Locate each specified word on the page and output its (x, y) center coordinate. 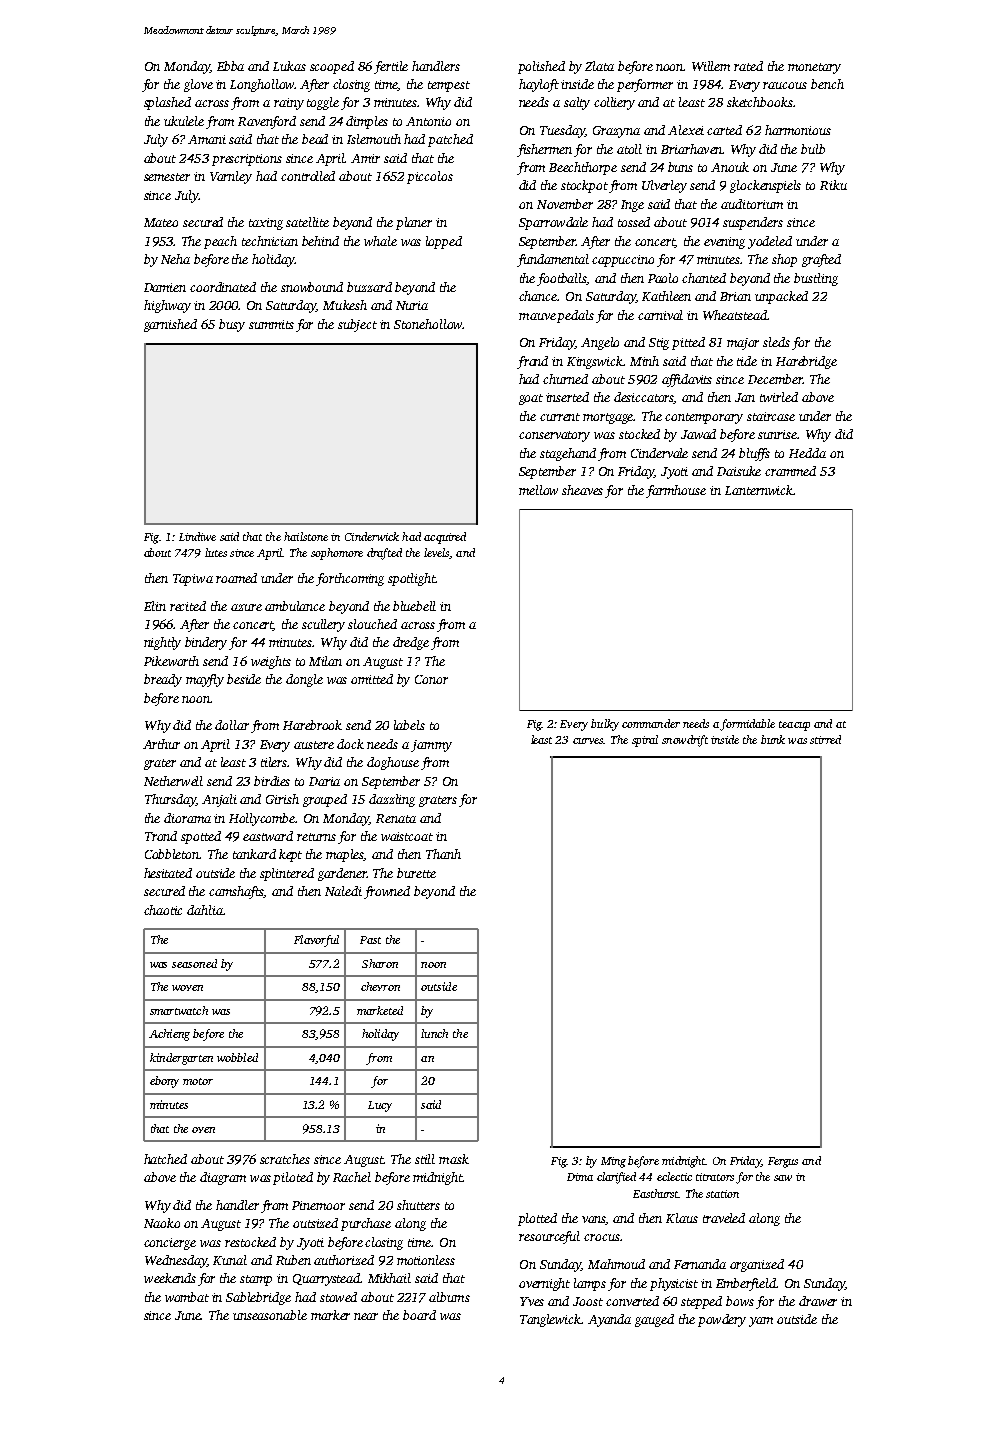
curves (588, 741)
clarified (616, 1178)
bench (827, 84)
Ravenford (267, 122)
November (565, 204)
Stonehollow (428, 324)
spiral (645, 741)
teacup (794, 726)
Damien (165, 287)
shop (784, 260)
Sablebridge (258, 1298)
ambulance (295, 606)
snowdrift (685, 741)
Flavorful (316, 941)
